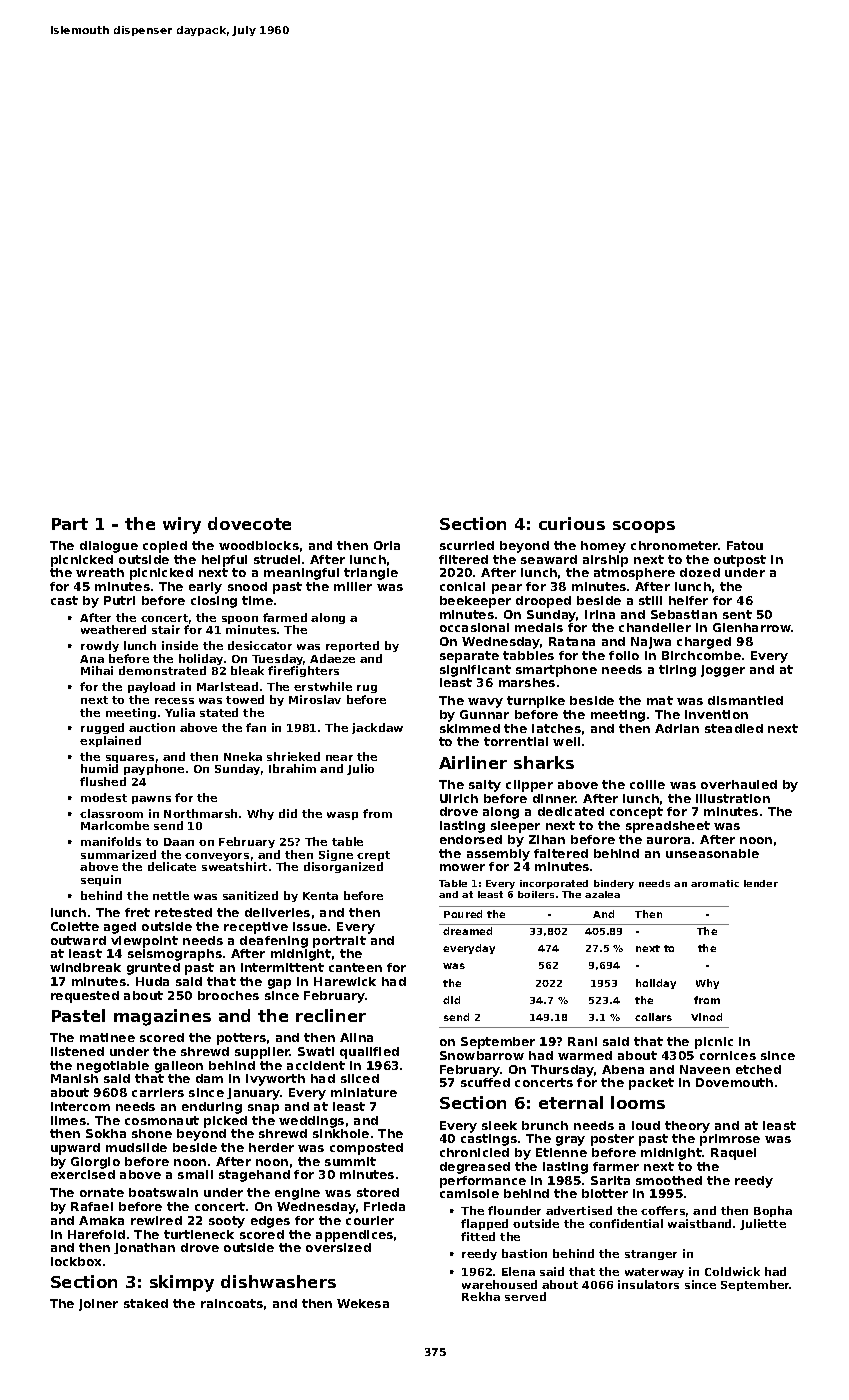 Image resolution: width=849 pixels, height=1400 pixels. I want to click on concept, so click(636, 813).
